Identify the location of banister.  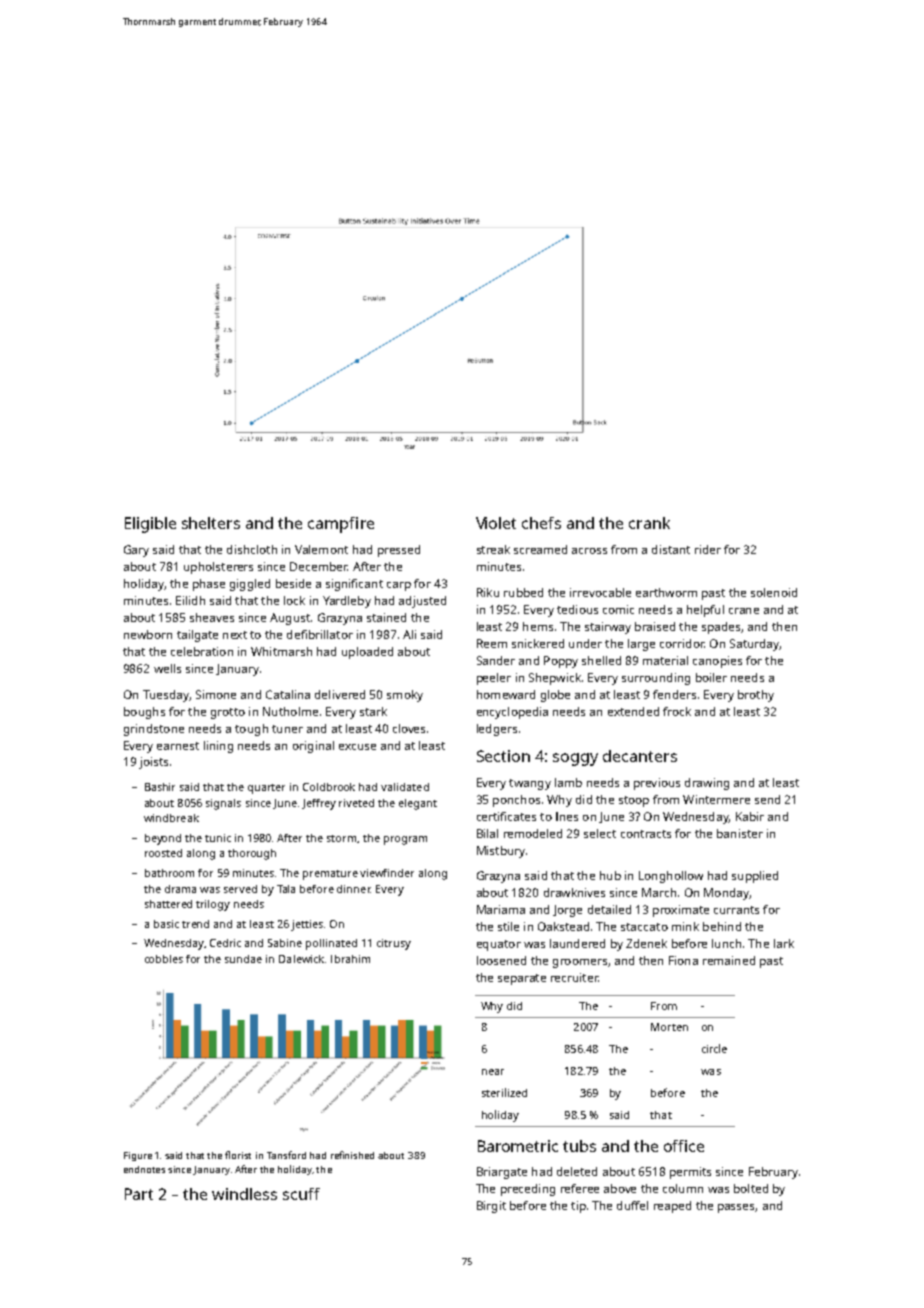
(740, 833).
